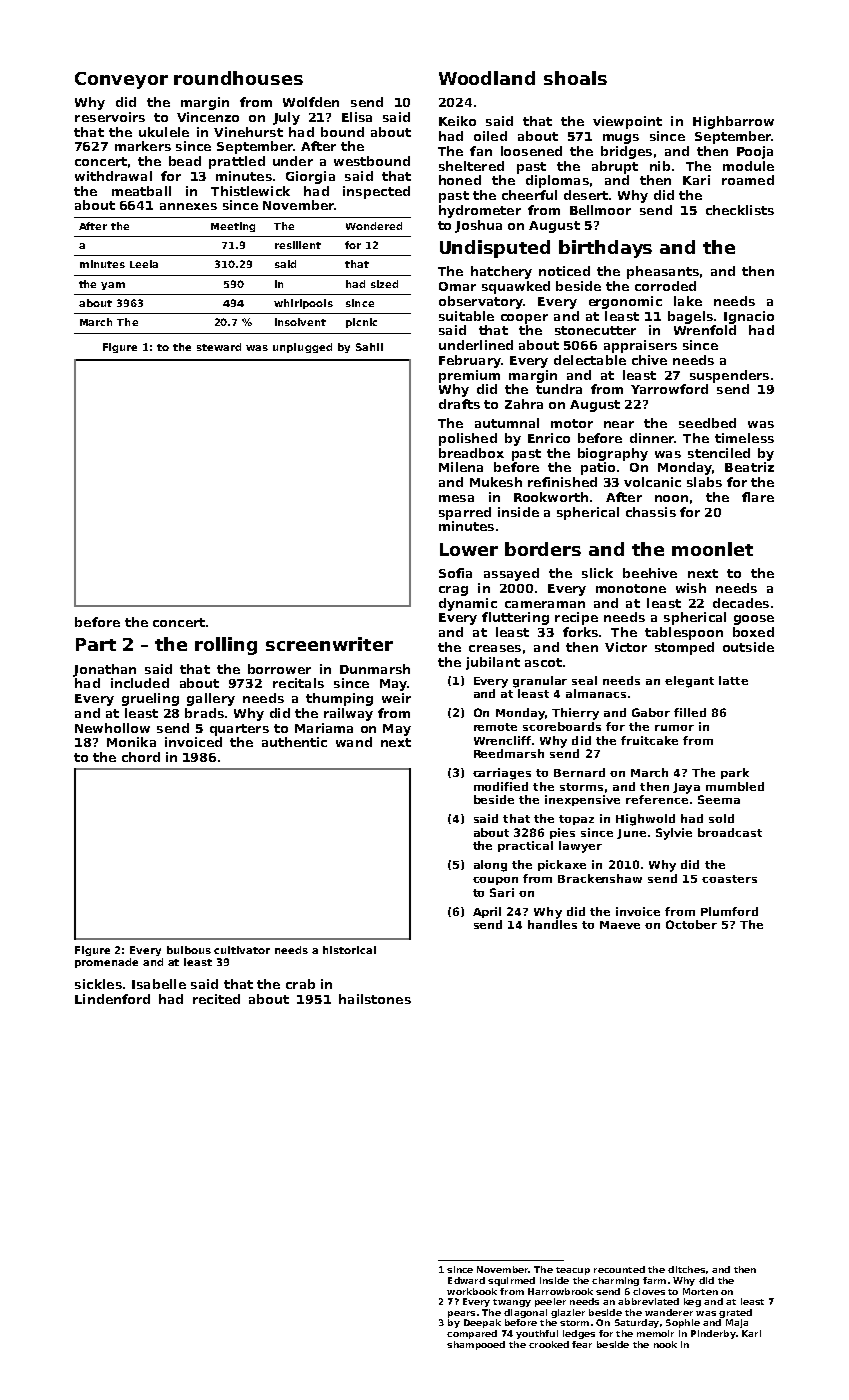 The image size is (849, 1400). What do you see at coordinates (582, 1344) in the page?
I see `fear` at bounding box center [582, 1344].
